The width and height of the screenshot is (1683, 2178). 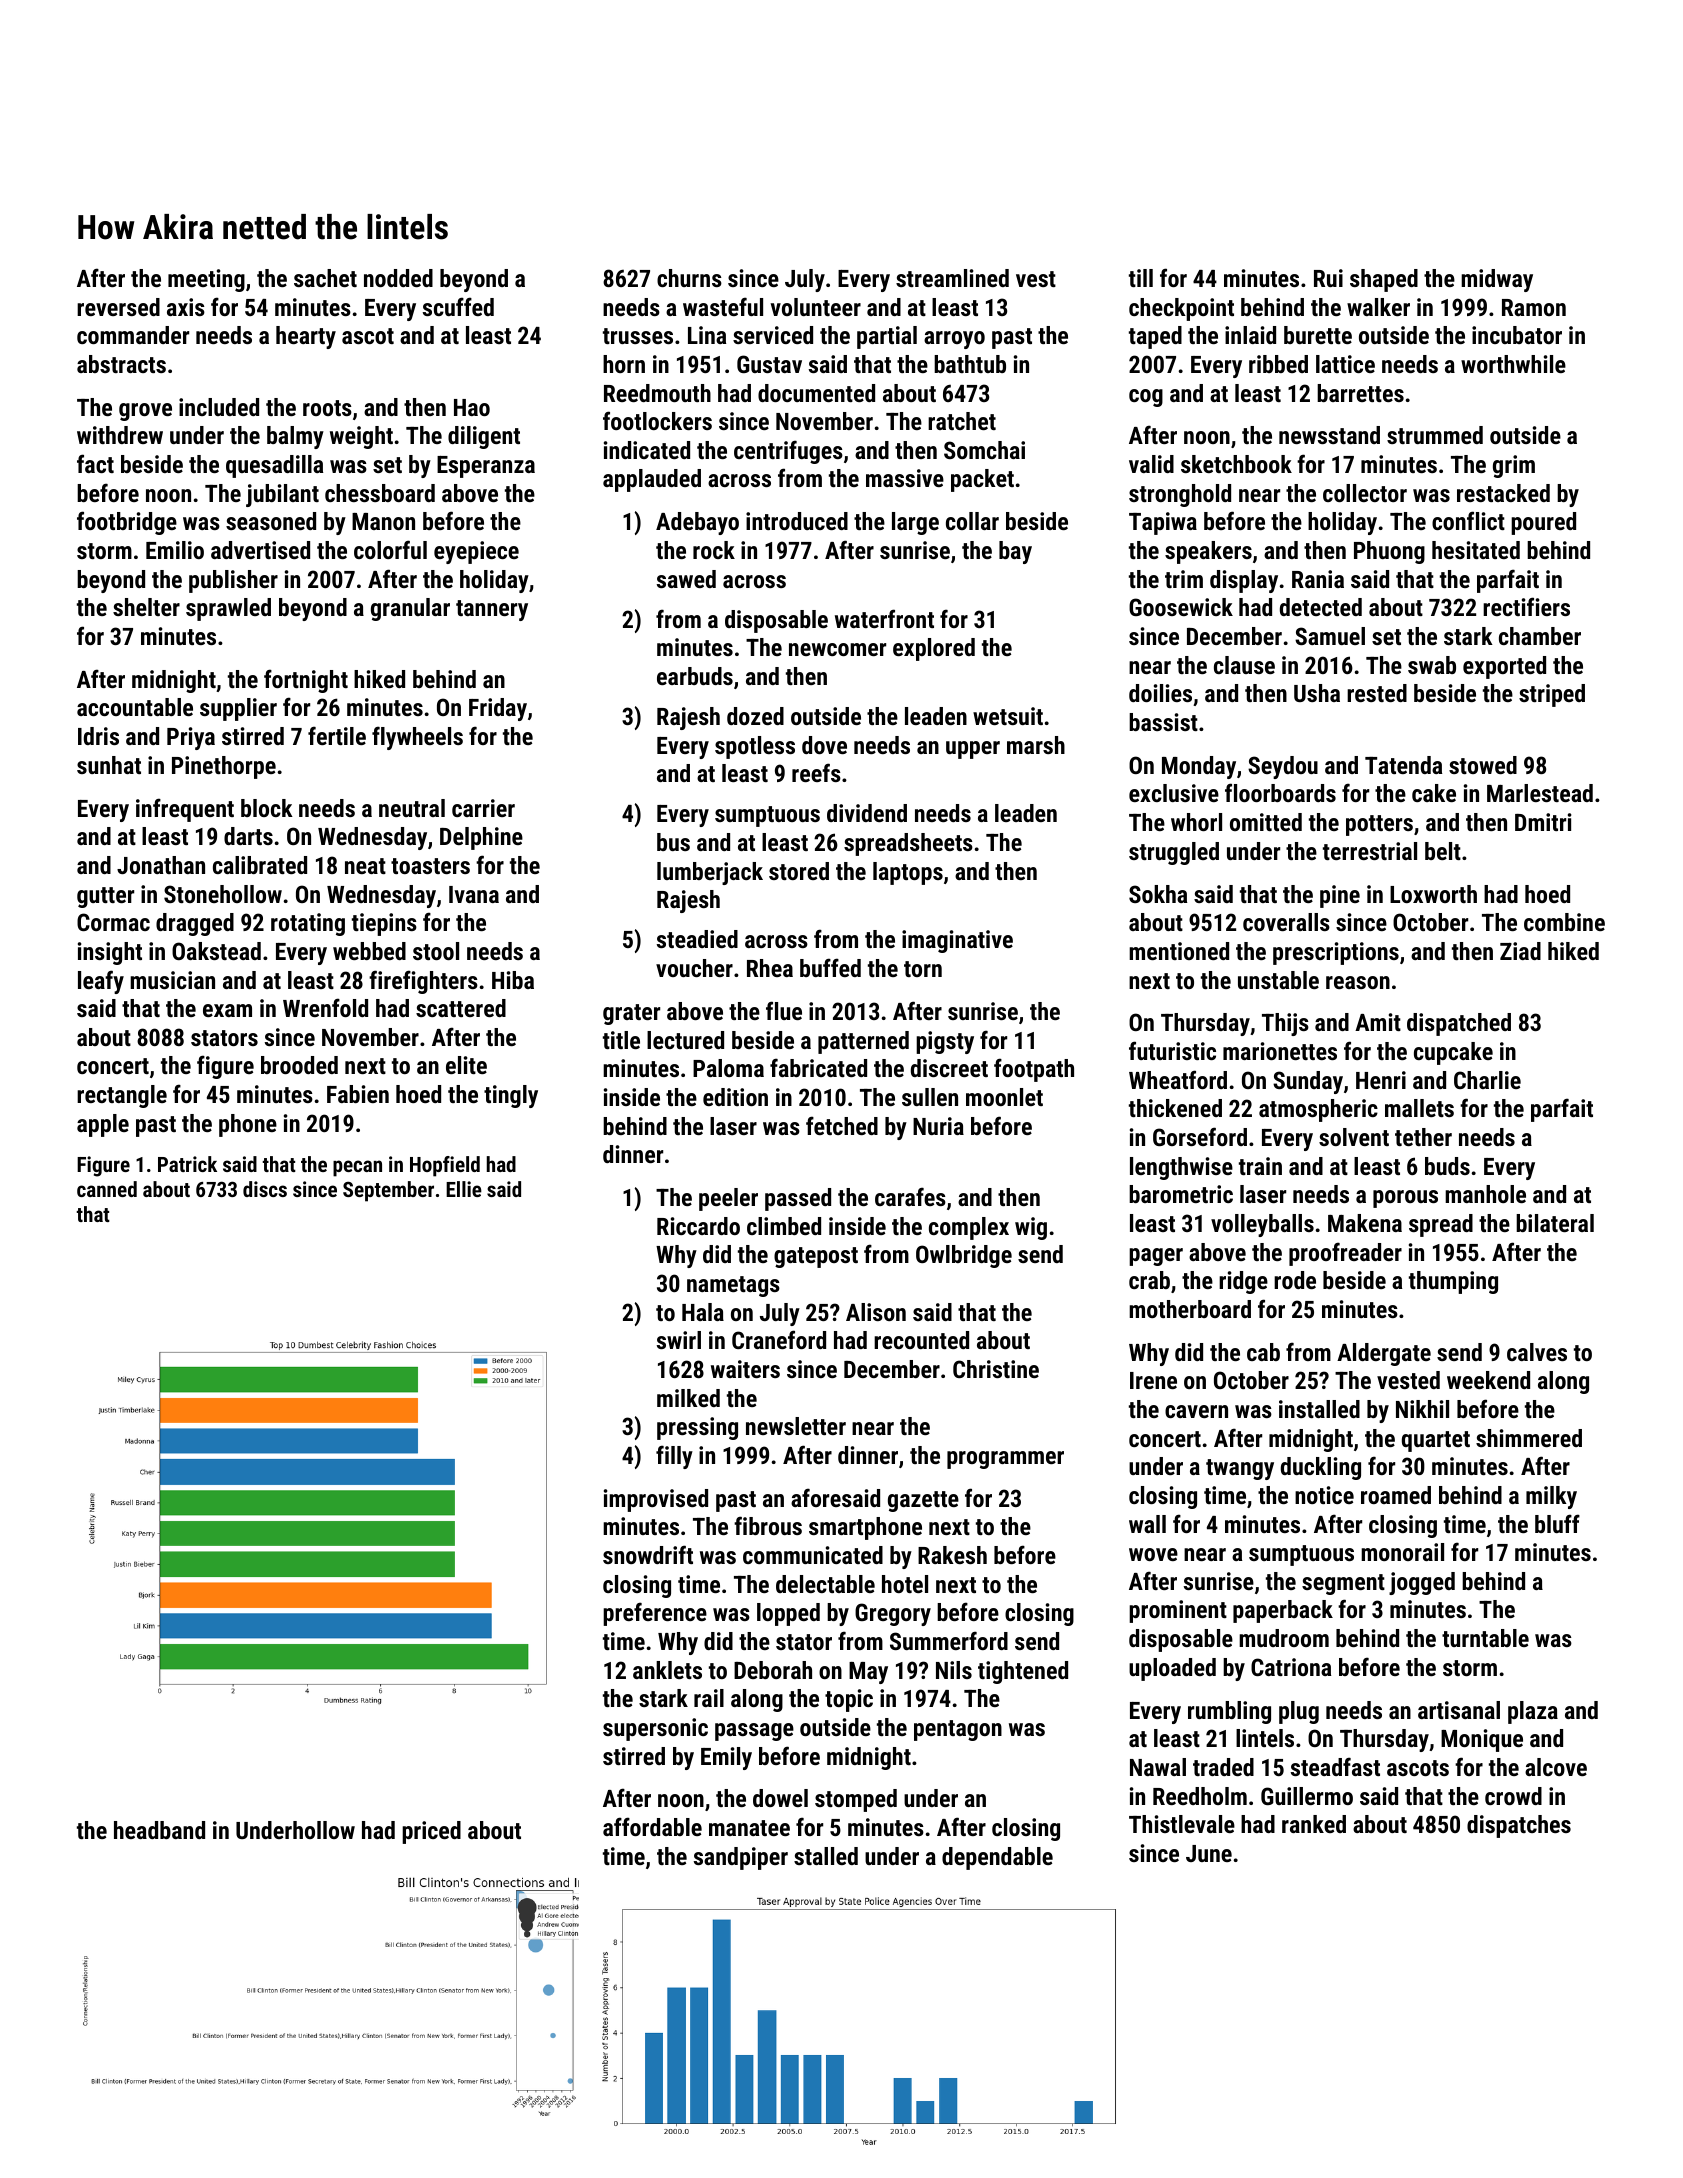 I want to click on Riccardo, so click(x=698, y=1226).
